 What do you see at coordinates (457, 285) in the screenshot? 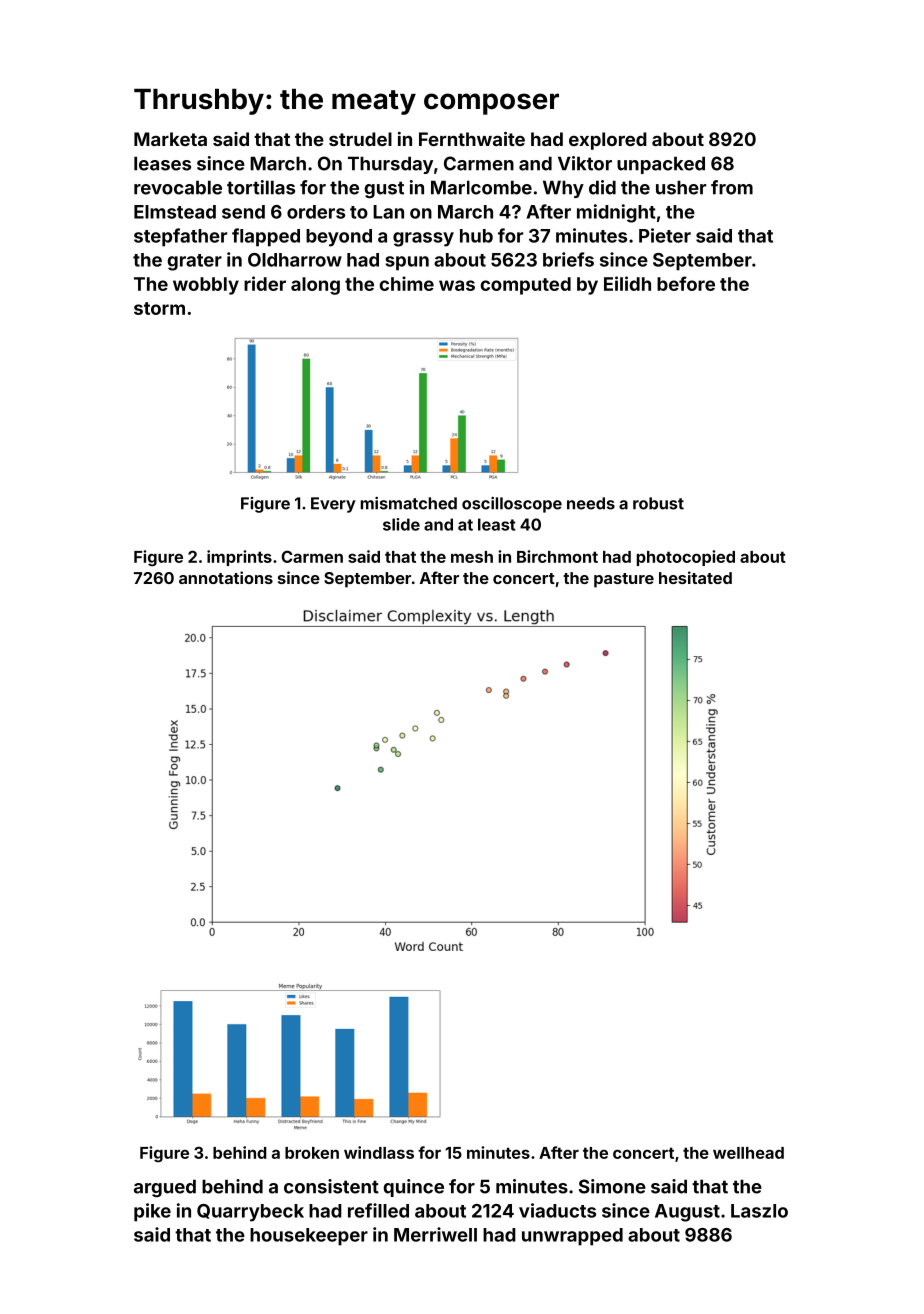
I see `was` at bounding box center [457, 285].
